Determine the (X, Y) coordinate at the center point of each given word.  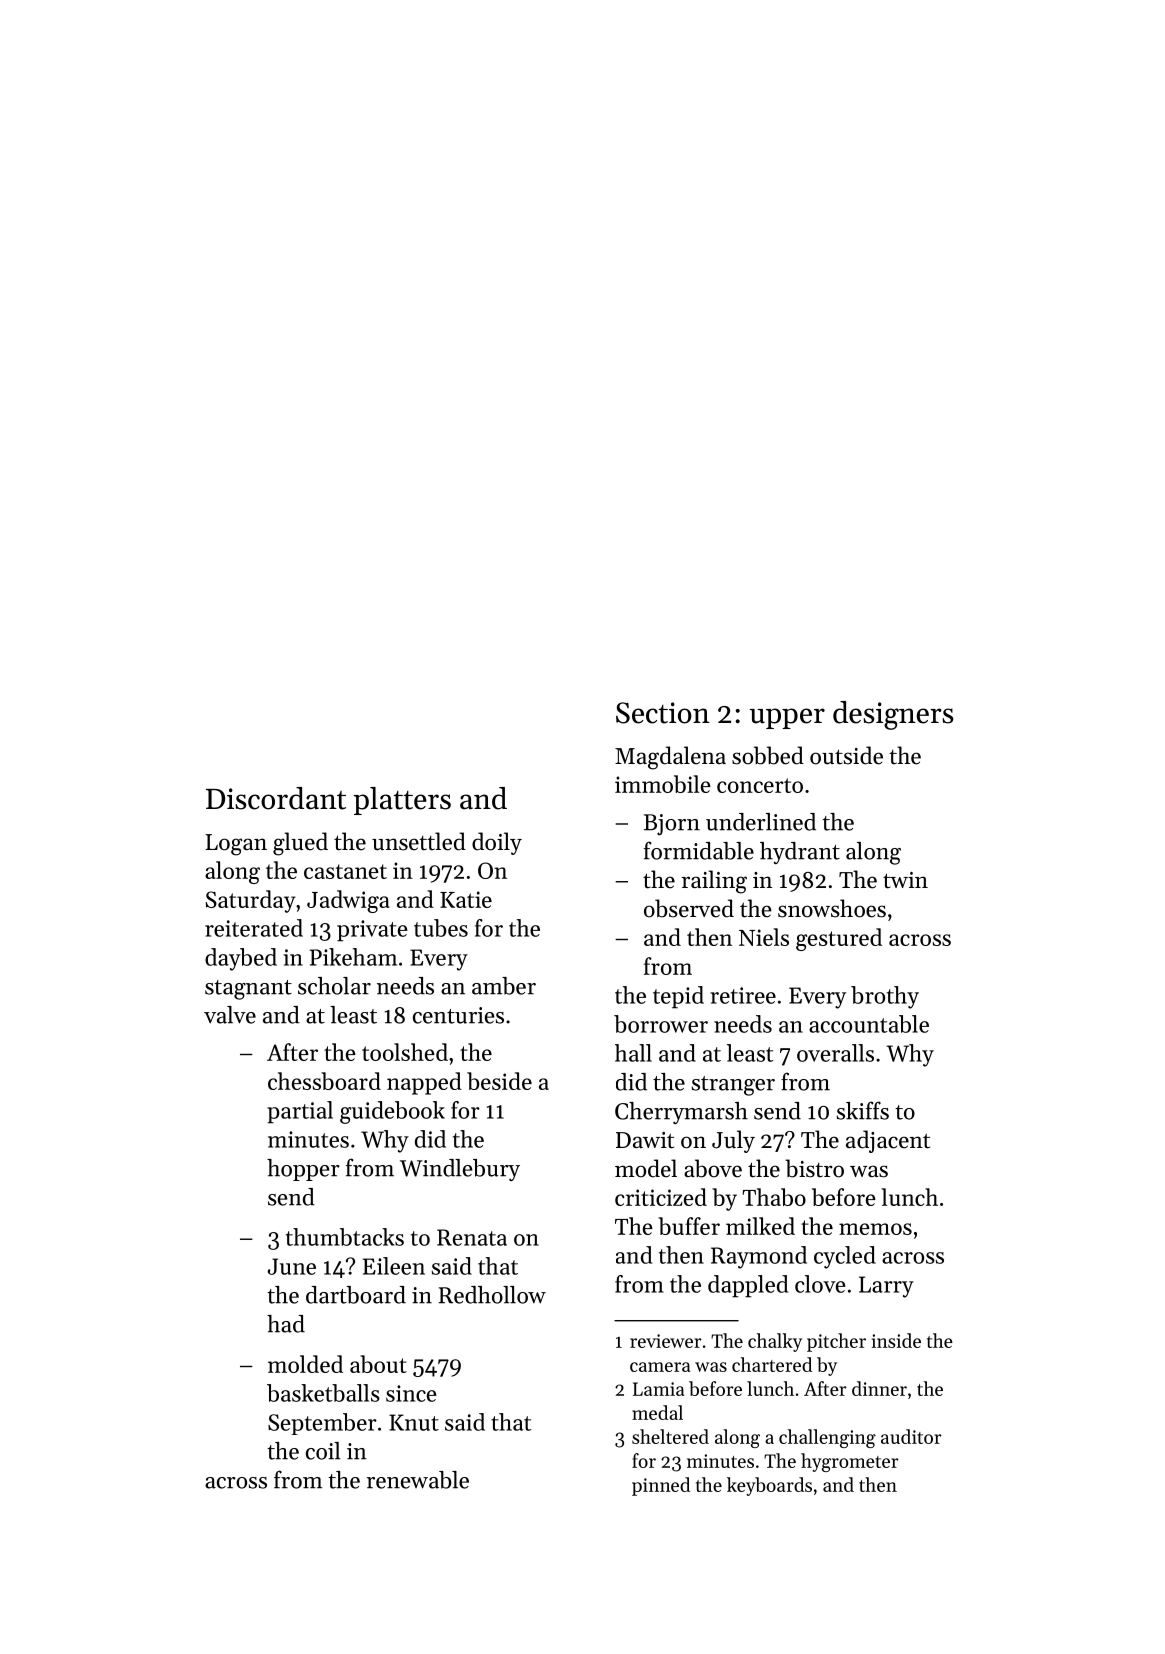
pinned (661, 1486)
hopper (303, 1170)
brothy (885, 997)
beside (499, 1081)
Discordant (276, 798)
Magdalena (670, 758)
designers (893, 715)
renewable (418, 1480)
